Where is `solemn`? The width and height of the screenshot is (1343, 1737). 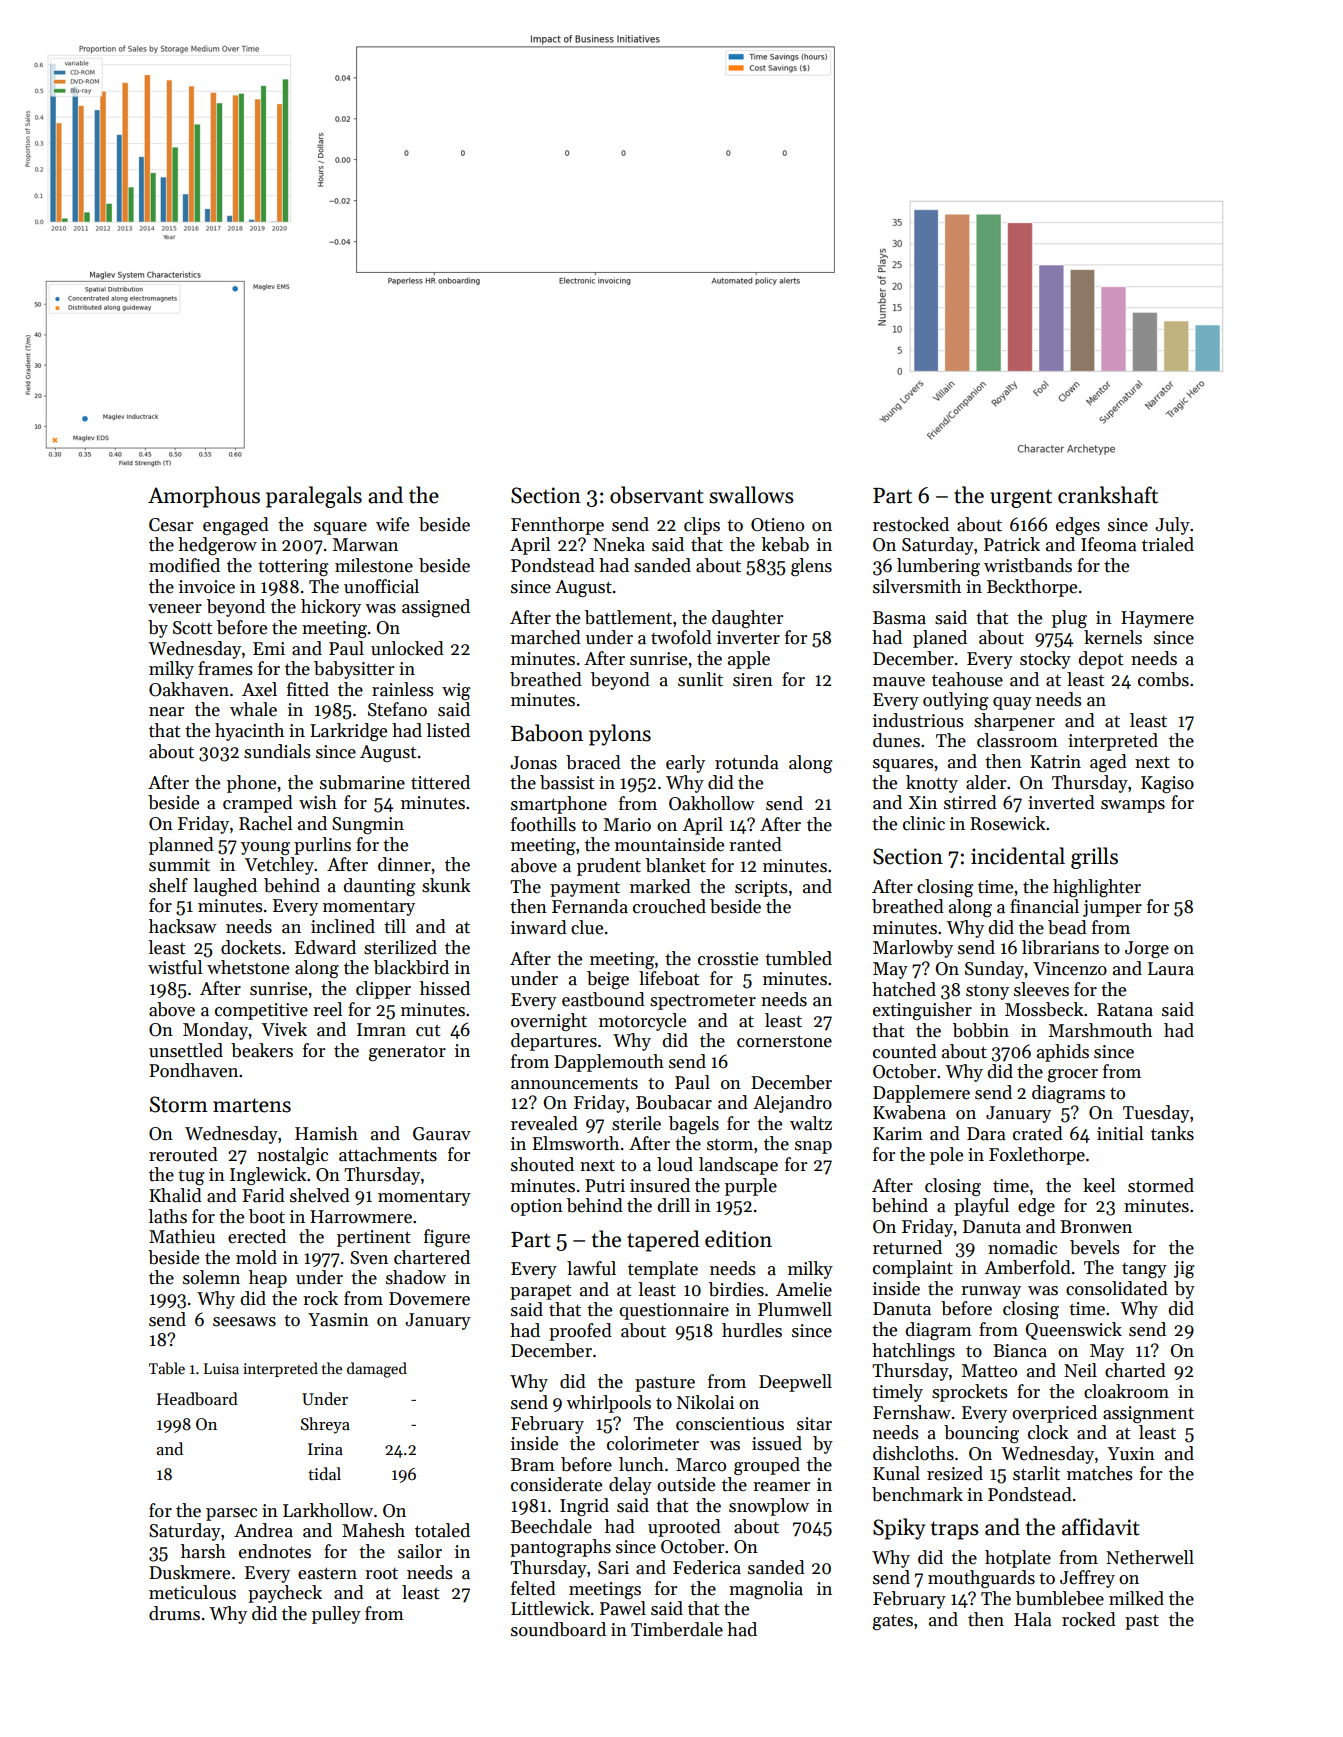
solemn is located at coordinates (211, 1277).
